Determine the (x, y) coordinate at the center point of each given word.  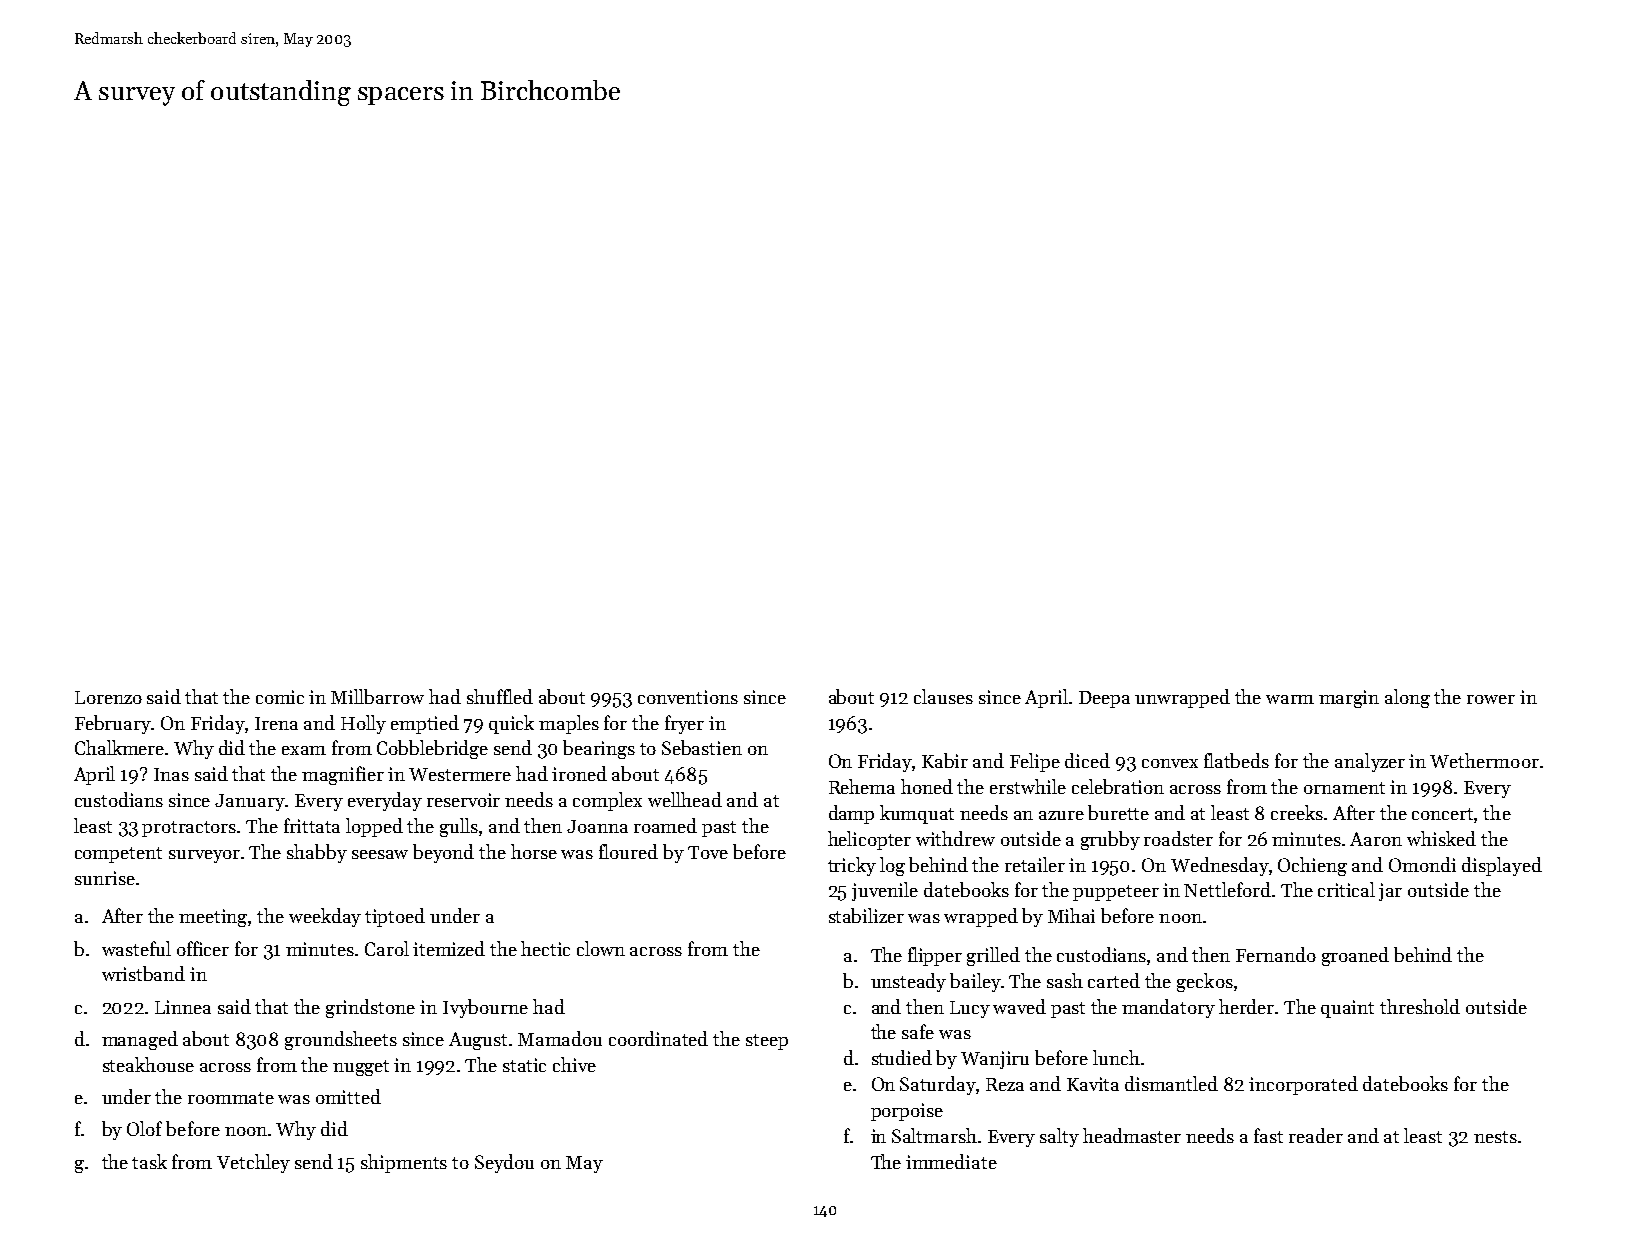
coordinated (658, 1038)
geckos (1205, 982)
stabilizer (866, 915)
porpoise (907, 1112)
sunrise (105, 878)
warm (1290, 699)
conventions (688, 697)
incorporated (1303, 1085)
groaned (1355, 956)
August (478, 1041)
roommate (231, 1098)
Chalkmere (120, 747)
